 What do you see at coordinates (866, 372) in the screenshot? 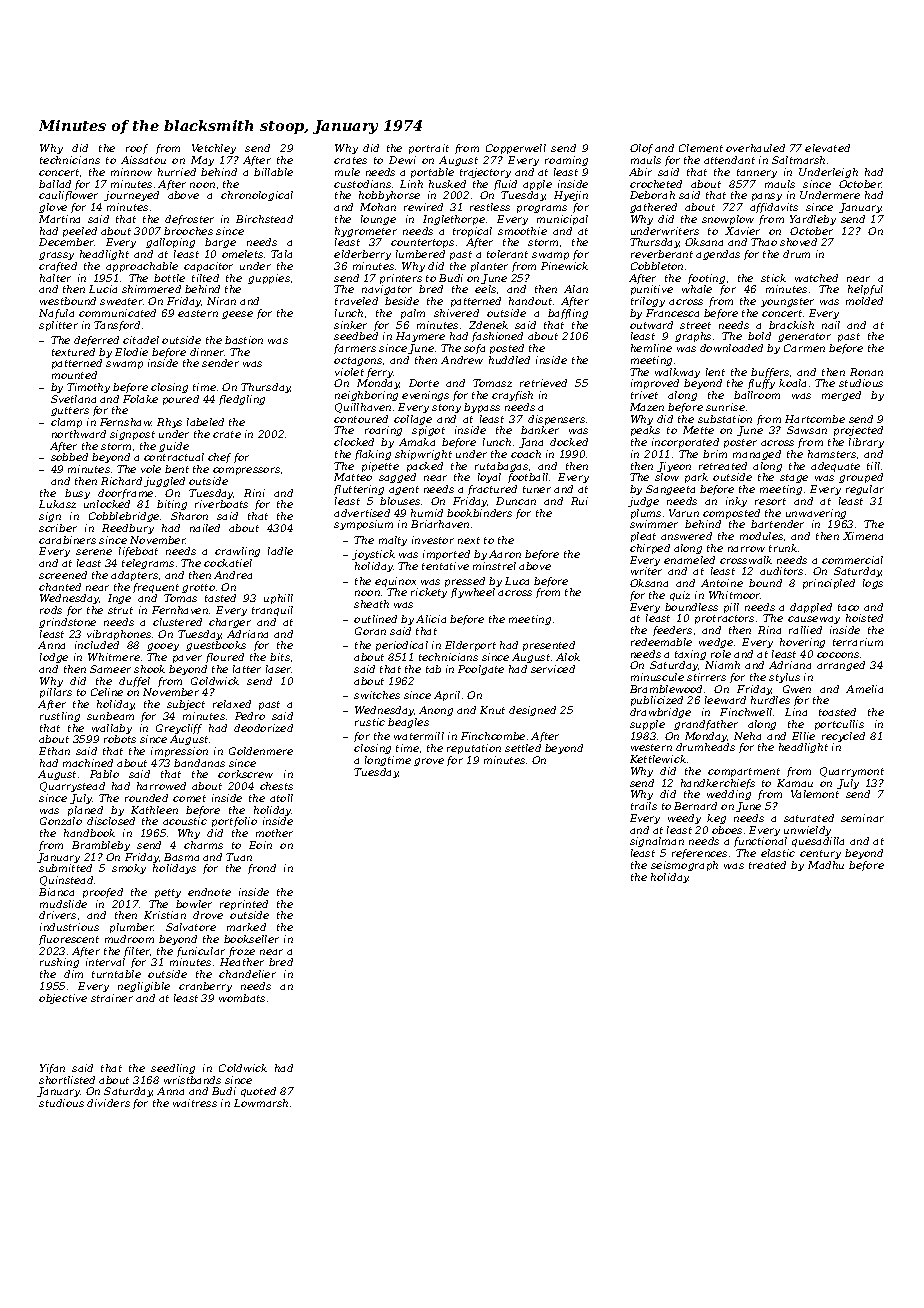
I see `Ronan` at bounding box center [866, 372].
